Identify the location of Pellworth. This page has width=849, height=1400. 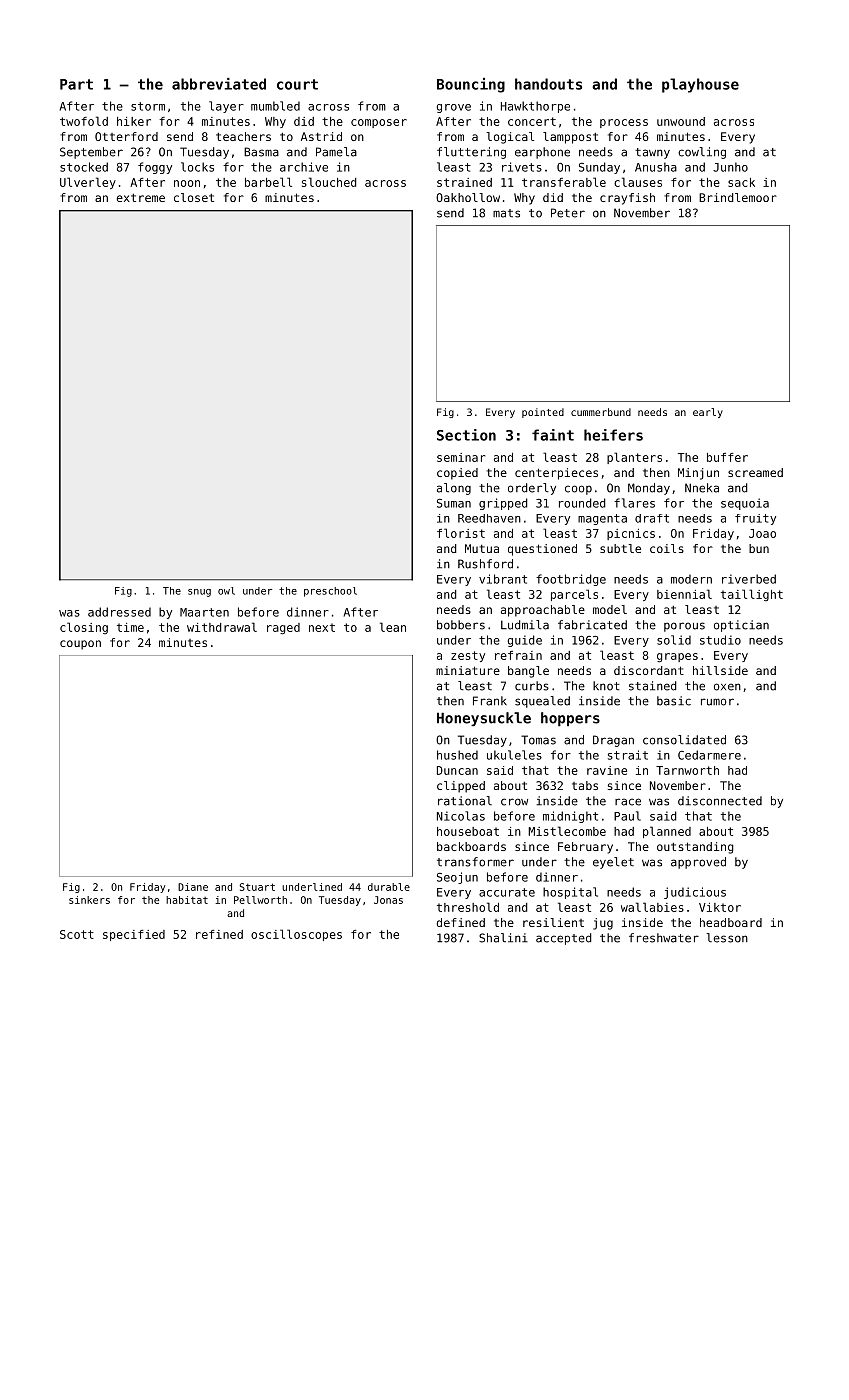
(260, 900).
